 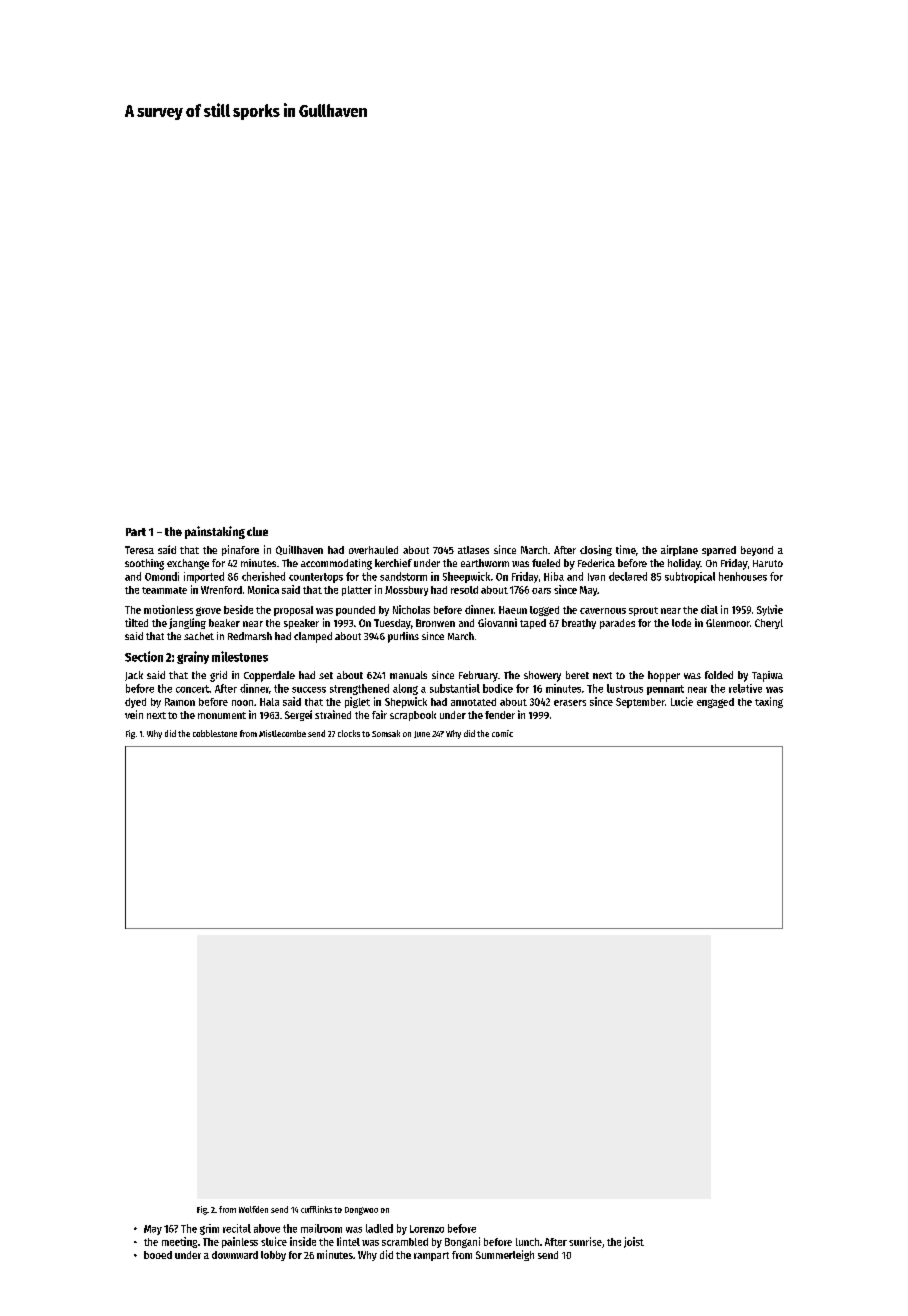 I want to click on Lorenzo, so click(x=427, y=1229).
